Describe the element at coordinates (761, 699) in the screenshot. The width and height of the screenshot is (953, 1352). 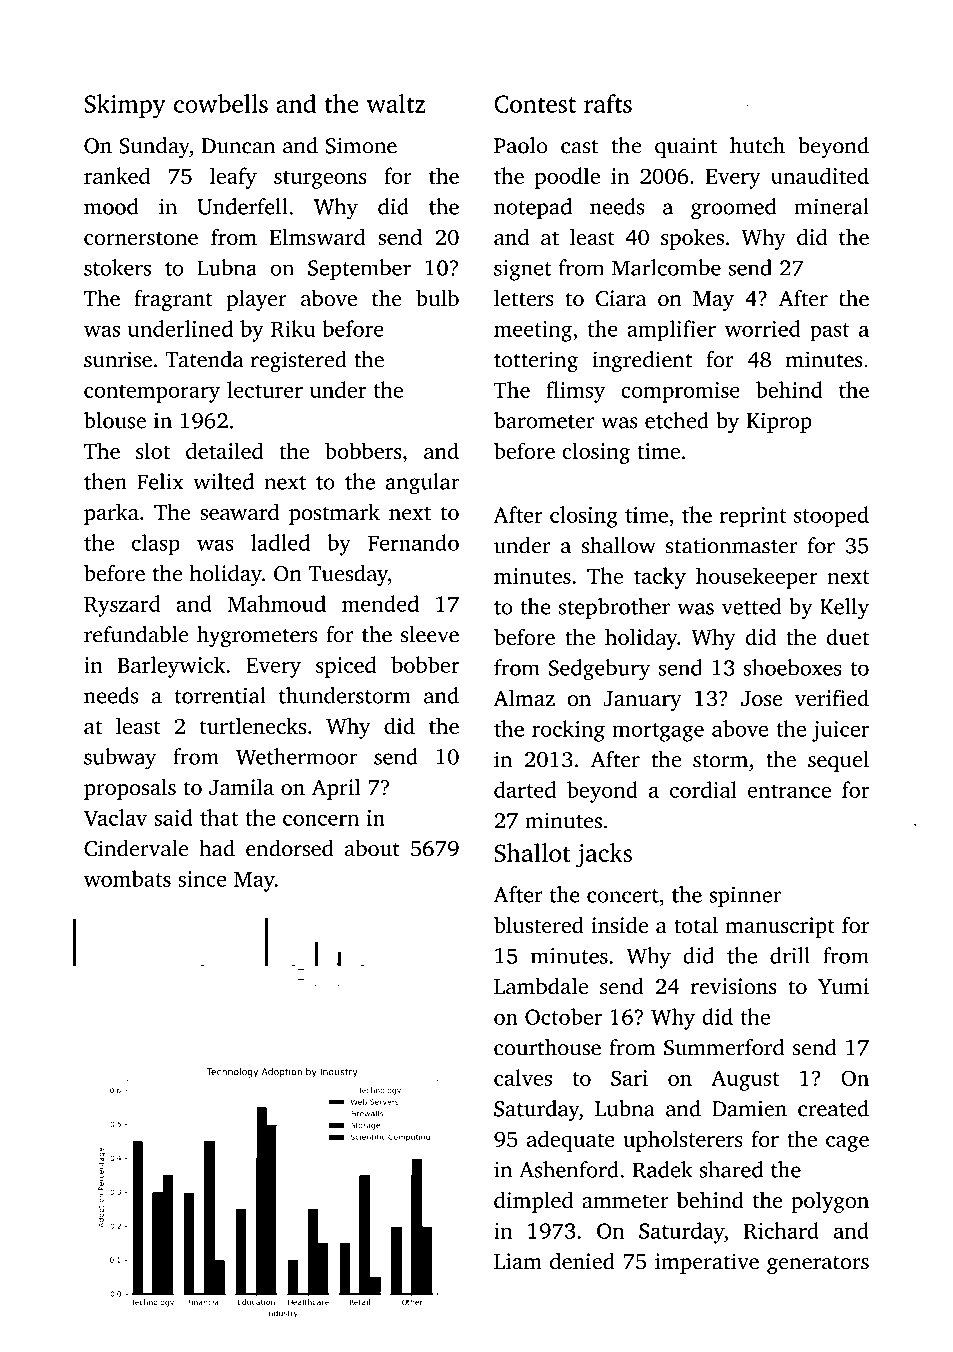
I see `Jose` at that location.
